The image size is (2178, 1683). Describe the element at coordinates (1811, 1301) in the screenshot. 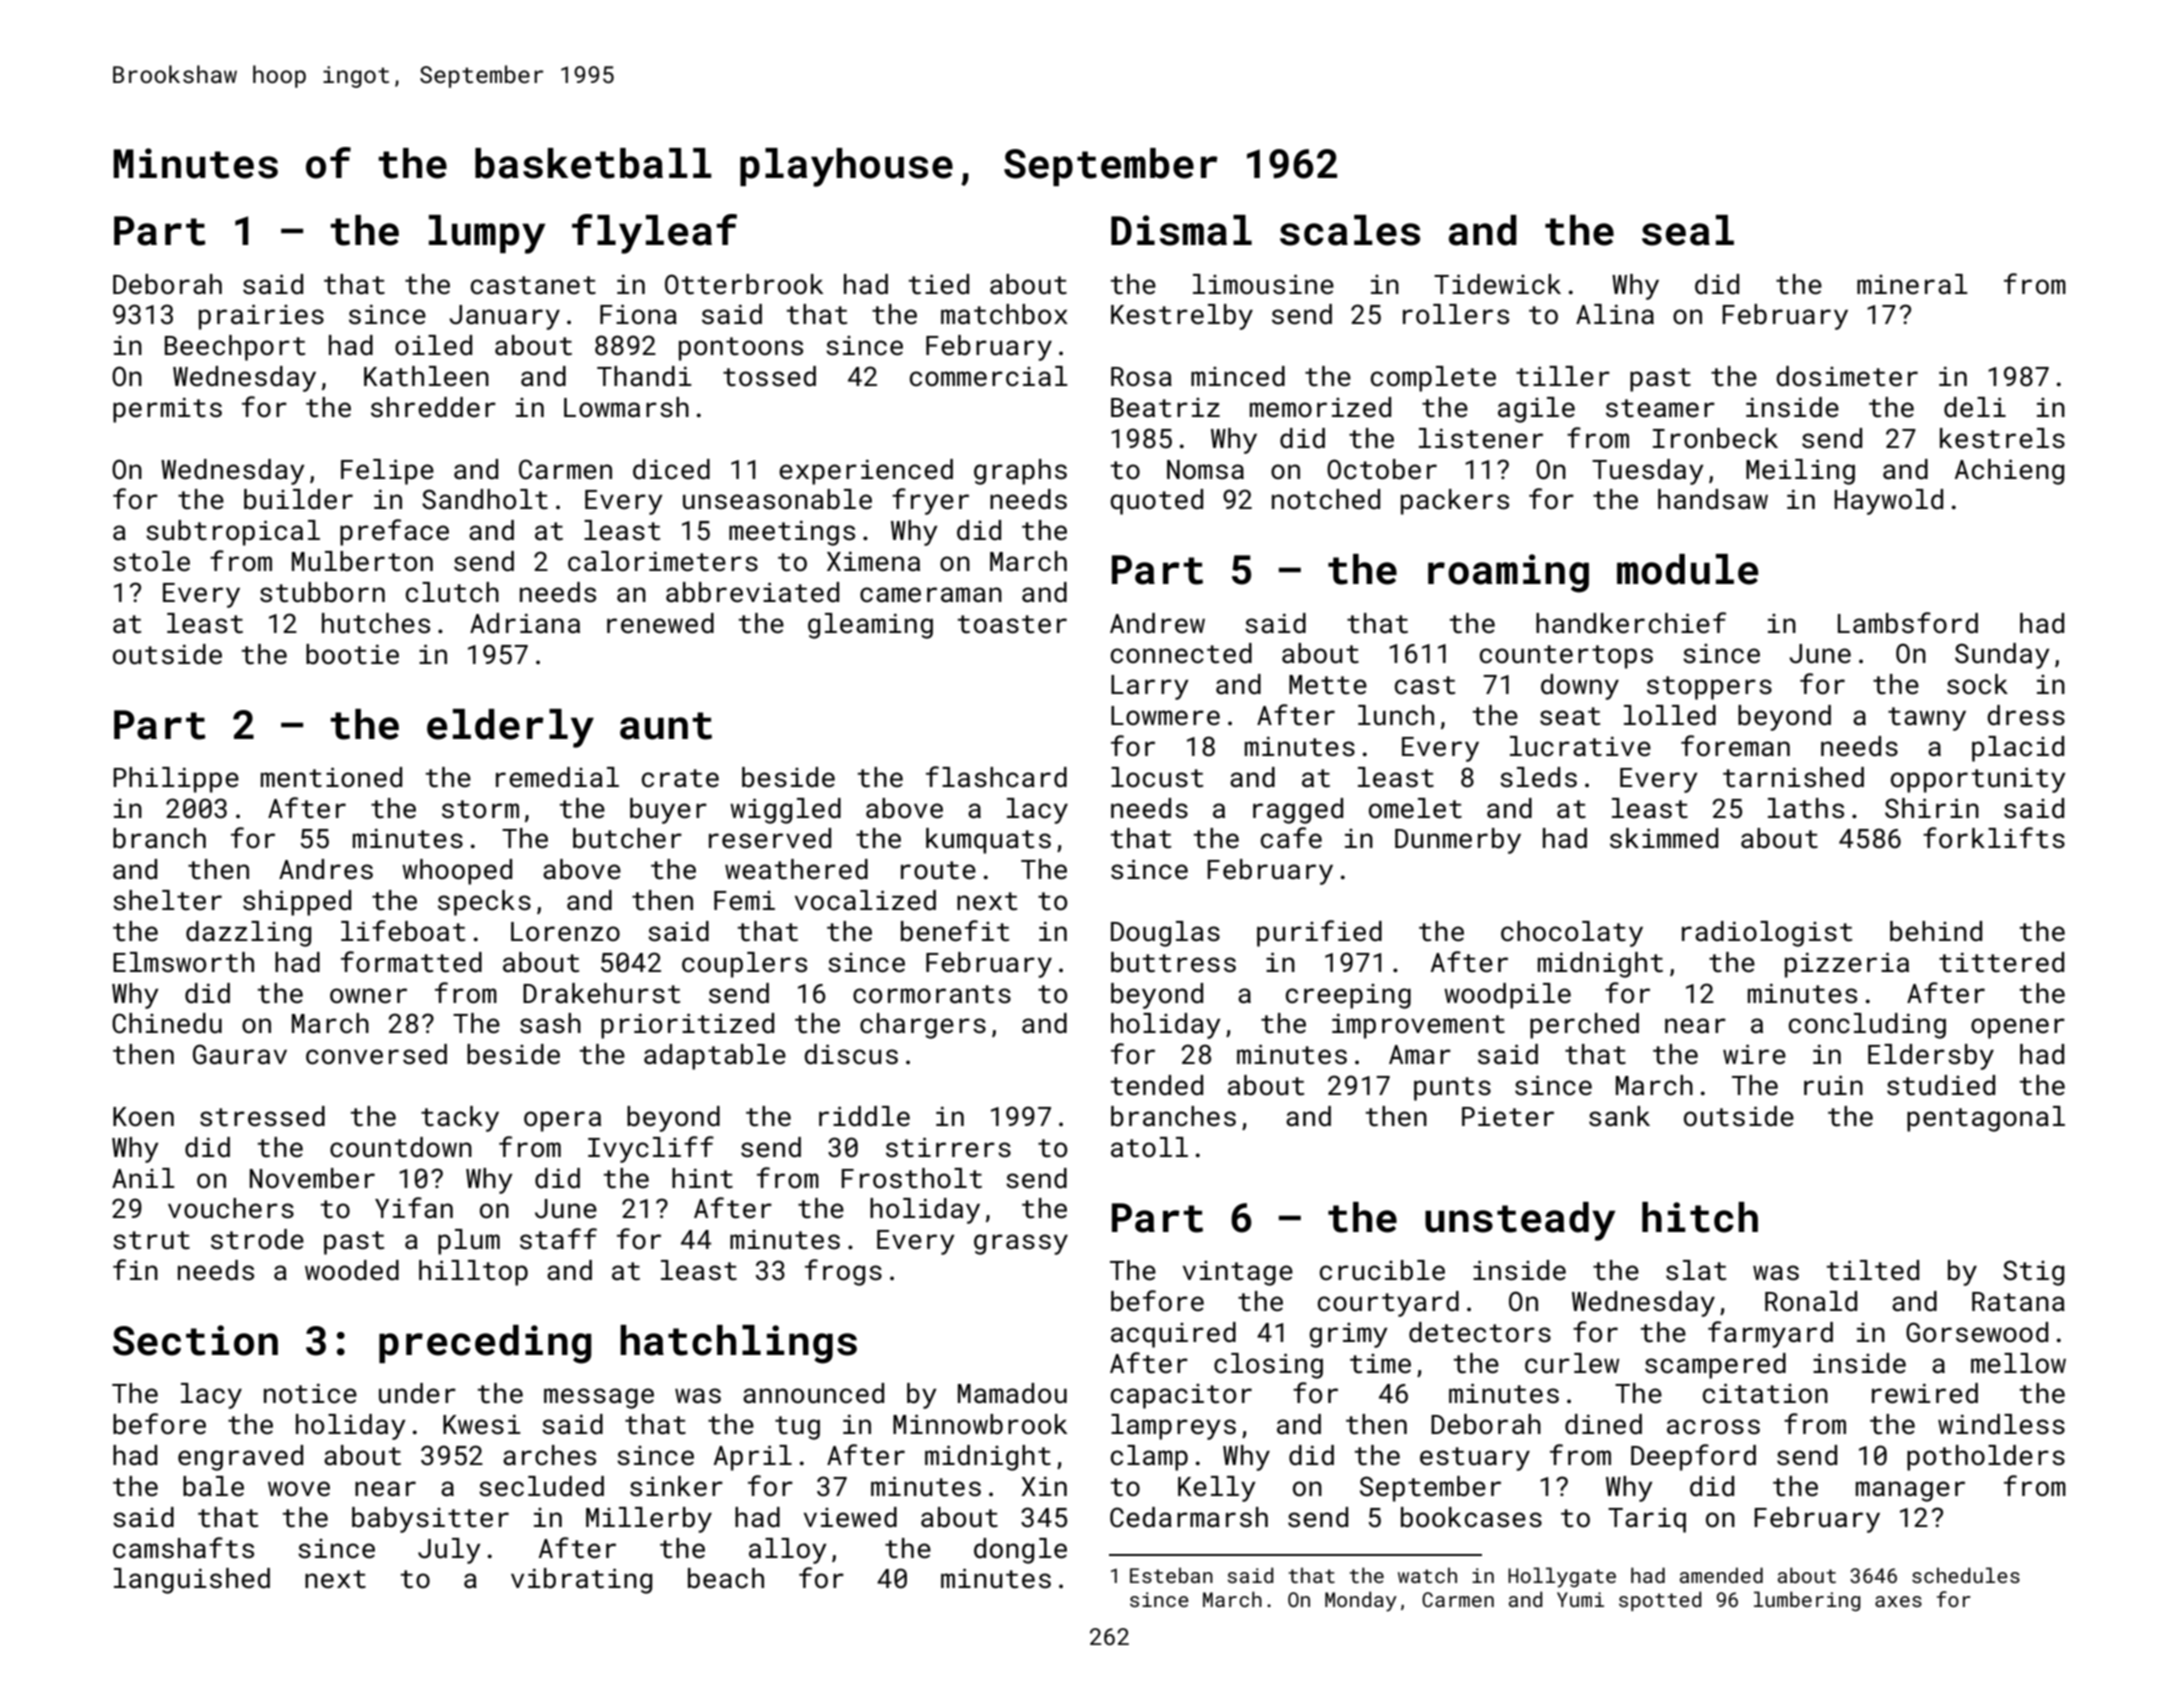

I see `Ronald` at that location.
